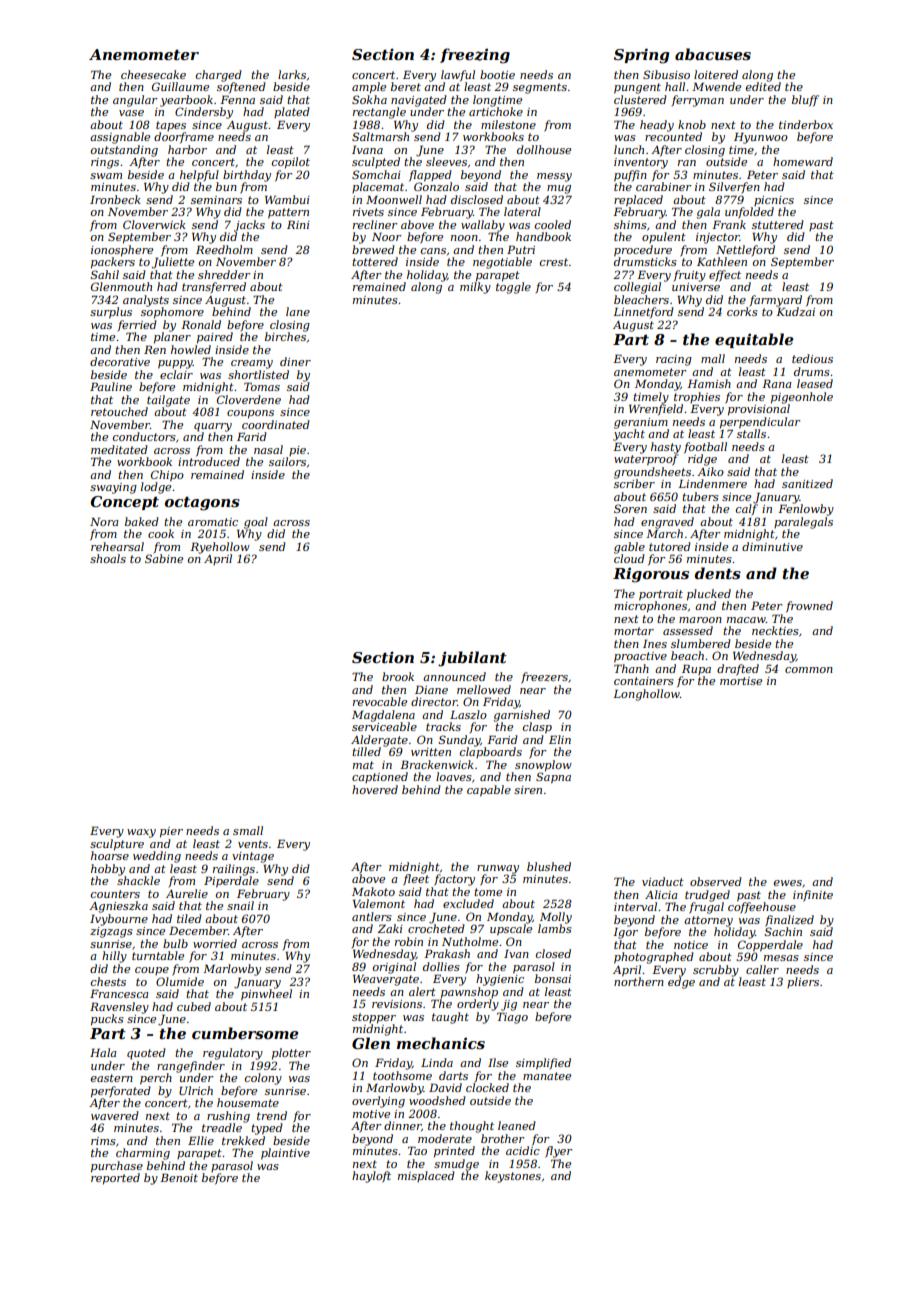 This page has height=1308, width=924. I want to click on wallaby, so click(483, 226).
